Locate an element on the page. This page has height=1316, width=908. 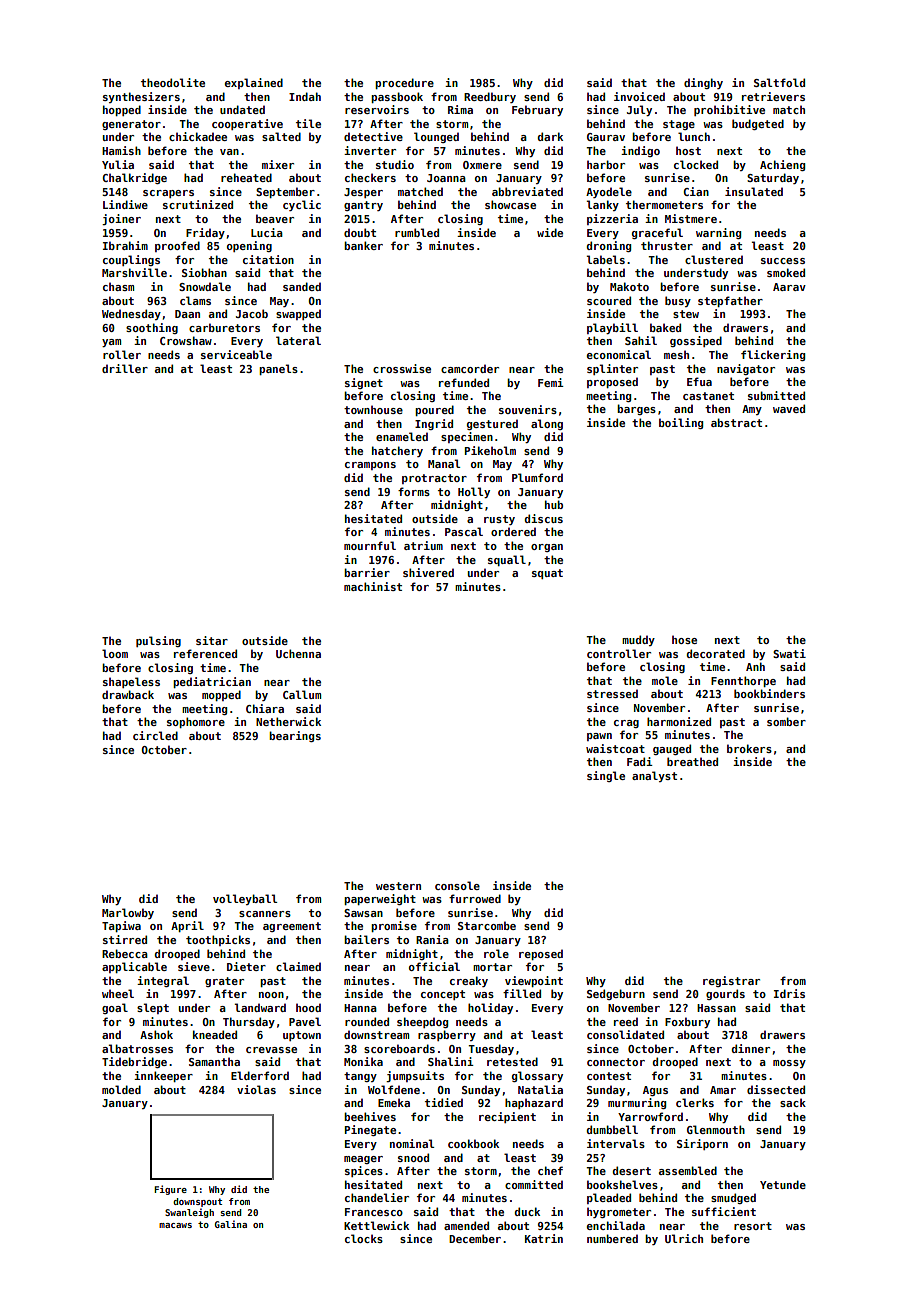
breathed is located at coordinates (692, 761).
